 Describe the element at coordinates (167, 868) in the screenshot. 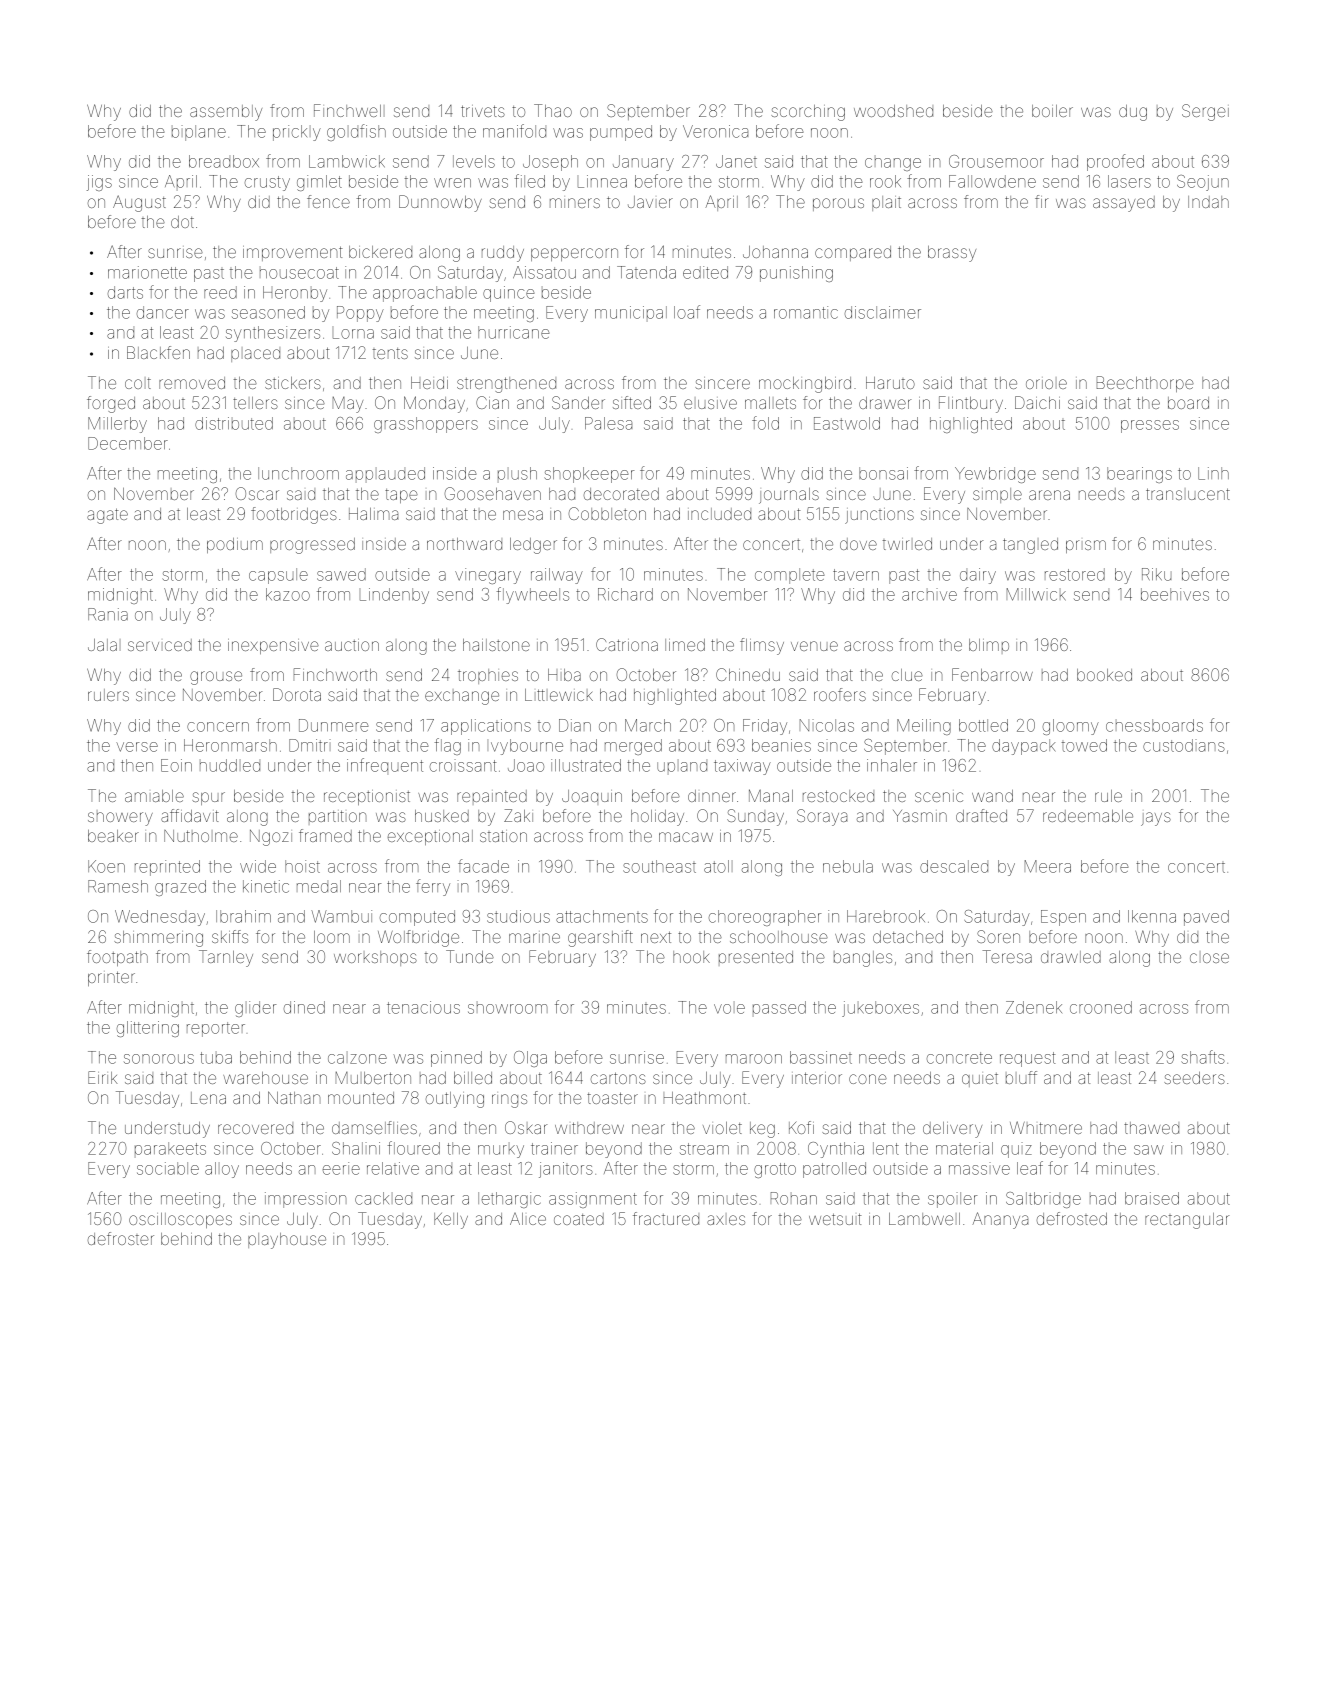

I see `reprinted` at that location.
